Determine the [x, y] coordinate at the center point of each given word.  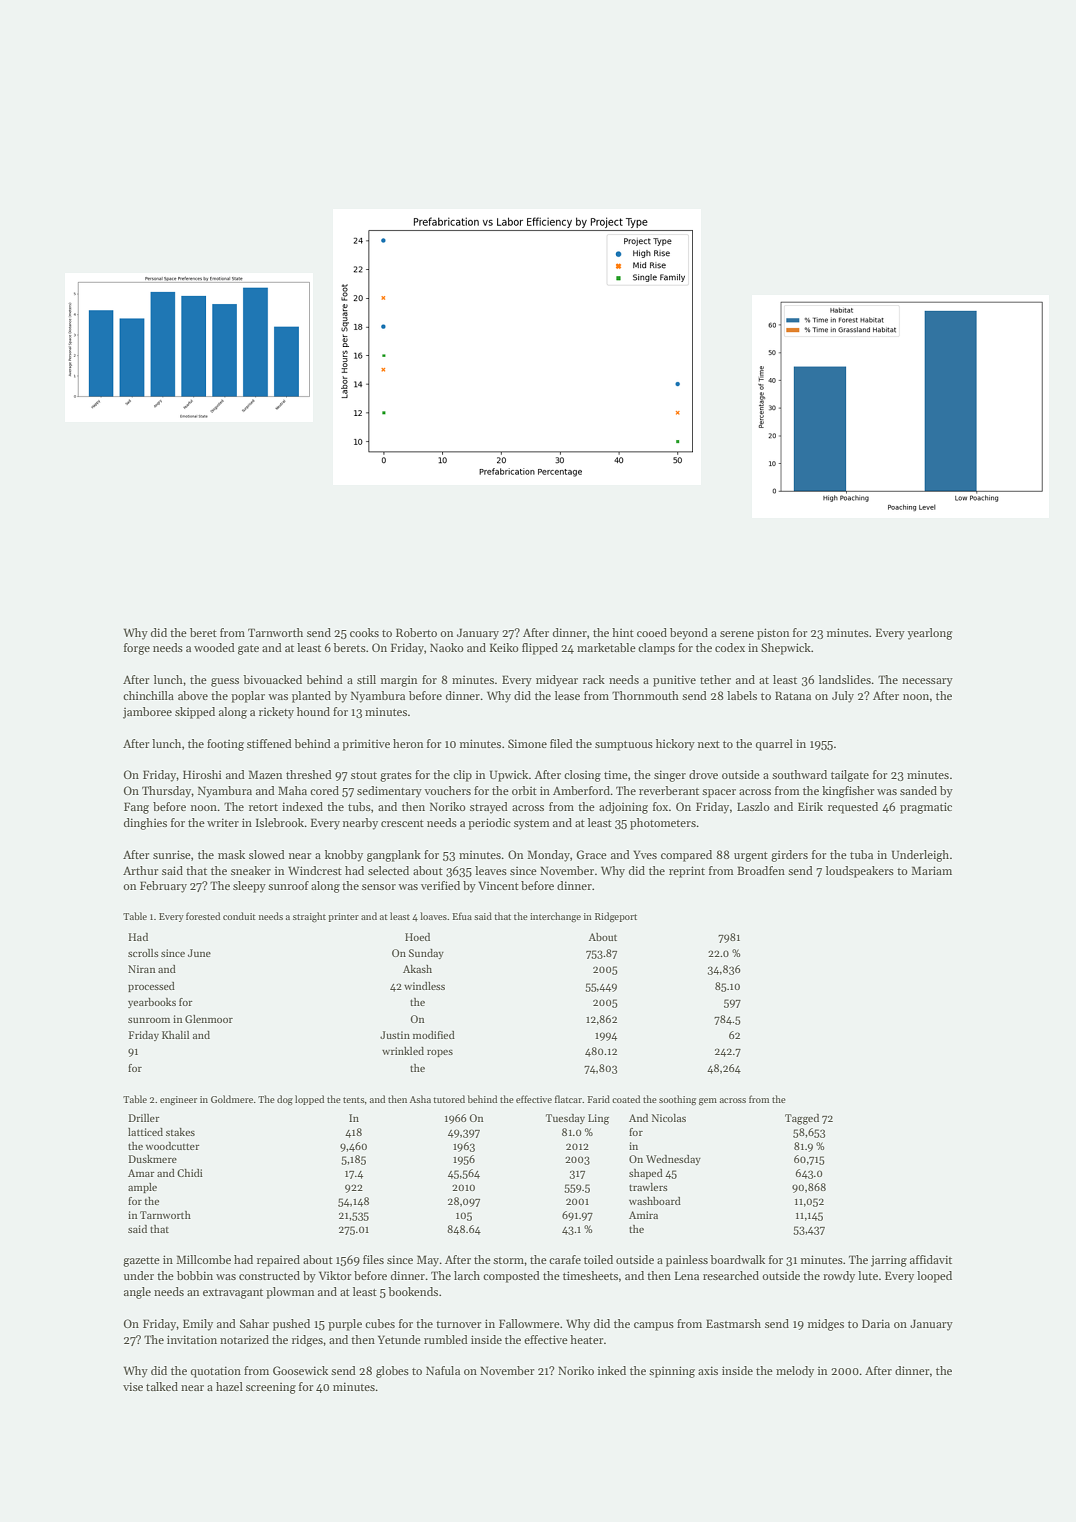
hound [313, 711]
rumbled [446, 1339]
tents [354, 1100]
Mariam [931, 870]
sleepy [249, 887]
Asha [420, 1099]
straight [309, 917]
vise [133, 1386]
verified [440, 885]
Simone [527, 743]
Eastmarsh [733, 1323]
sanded [918, 790]
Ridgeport [616, 917]
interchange [555, 917]
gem [708, 1101]
